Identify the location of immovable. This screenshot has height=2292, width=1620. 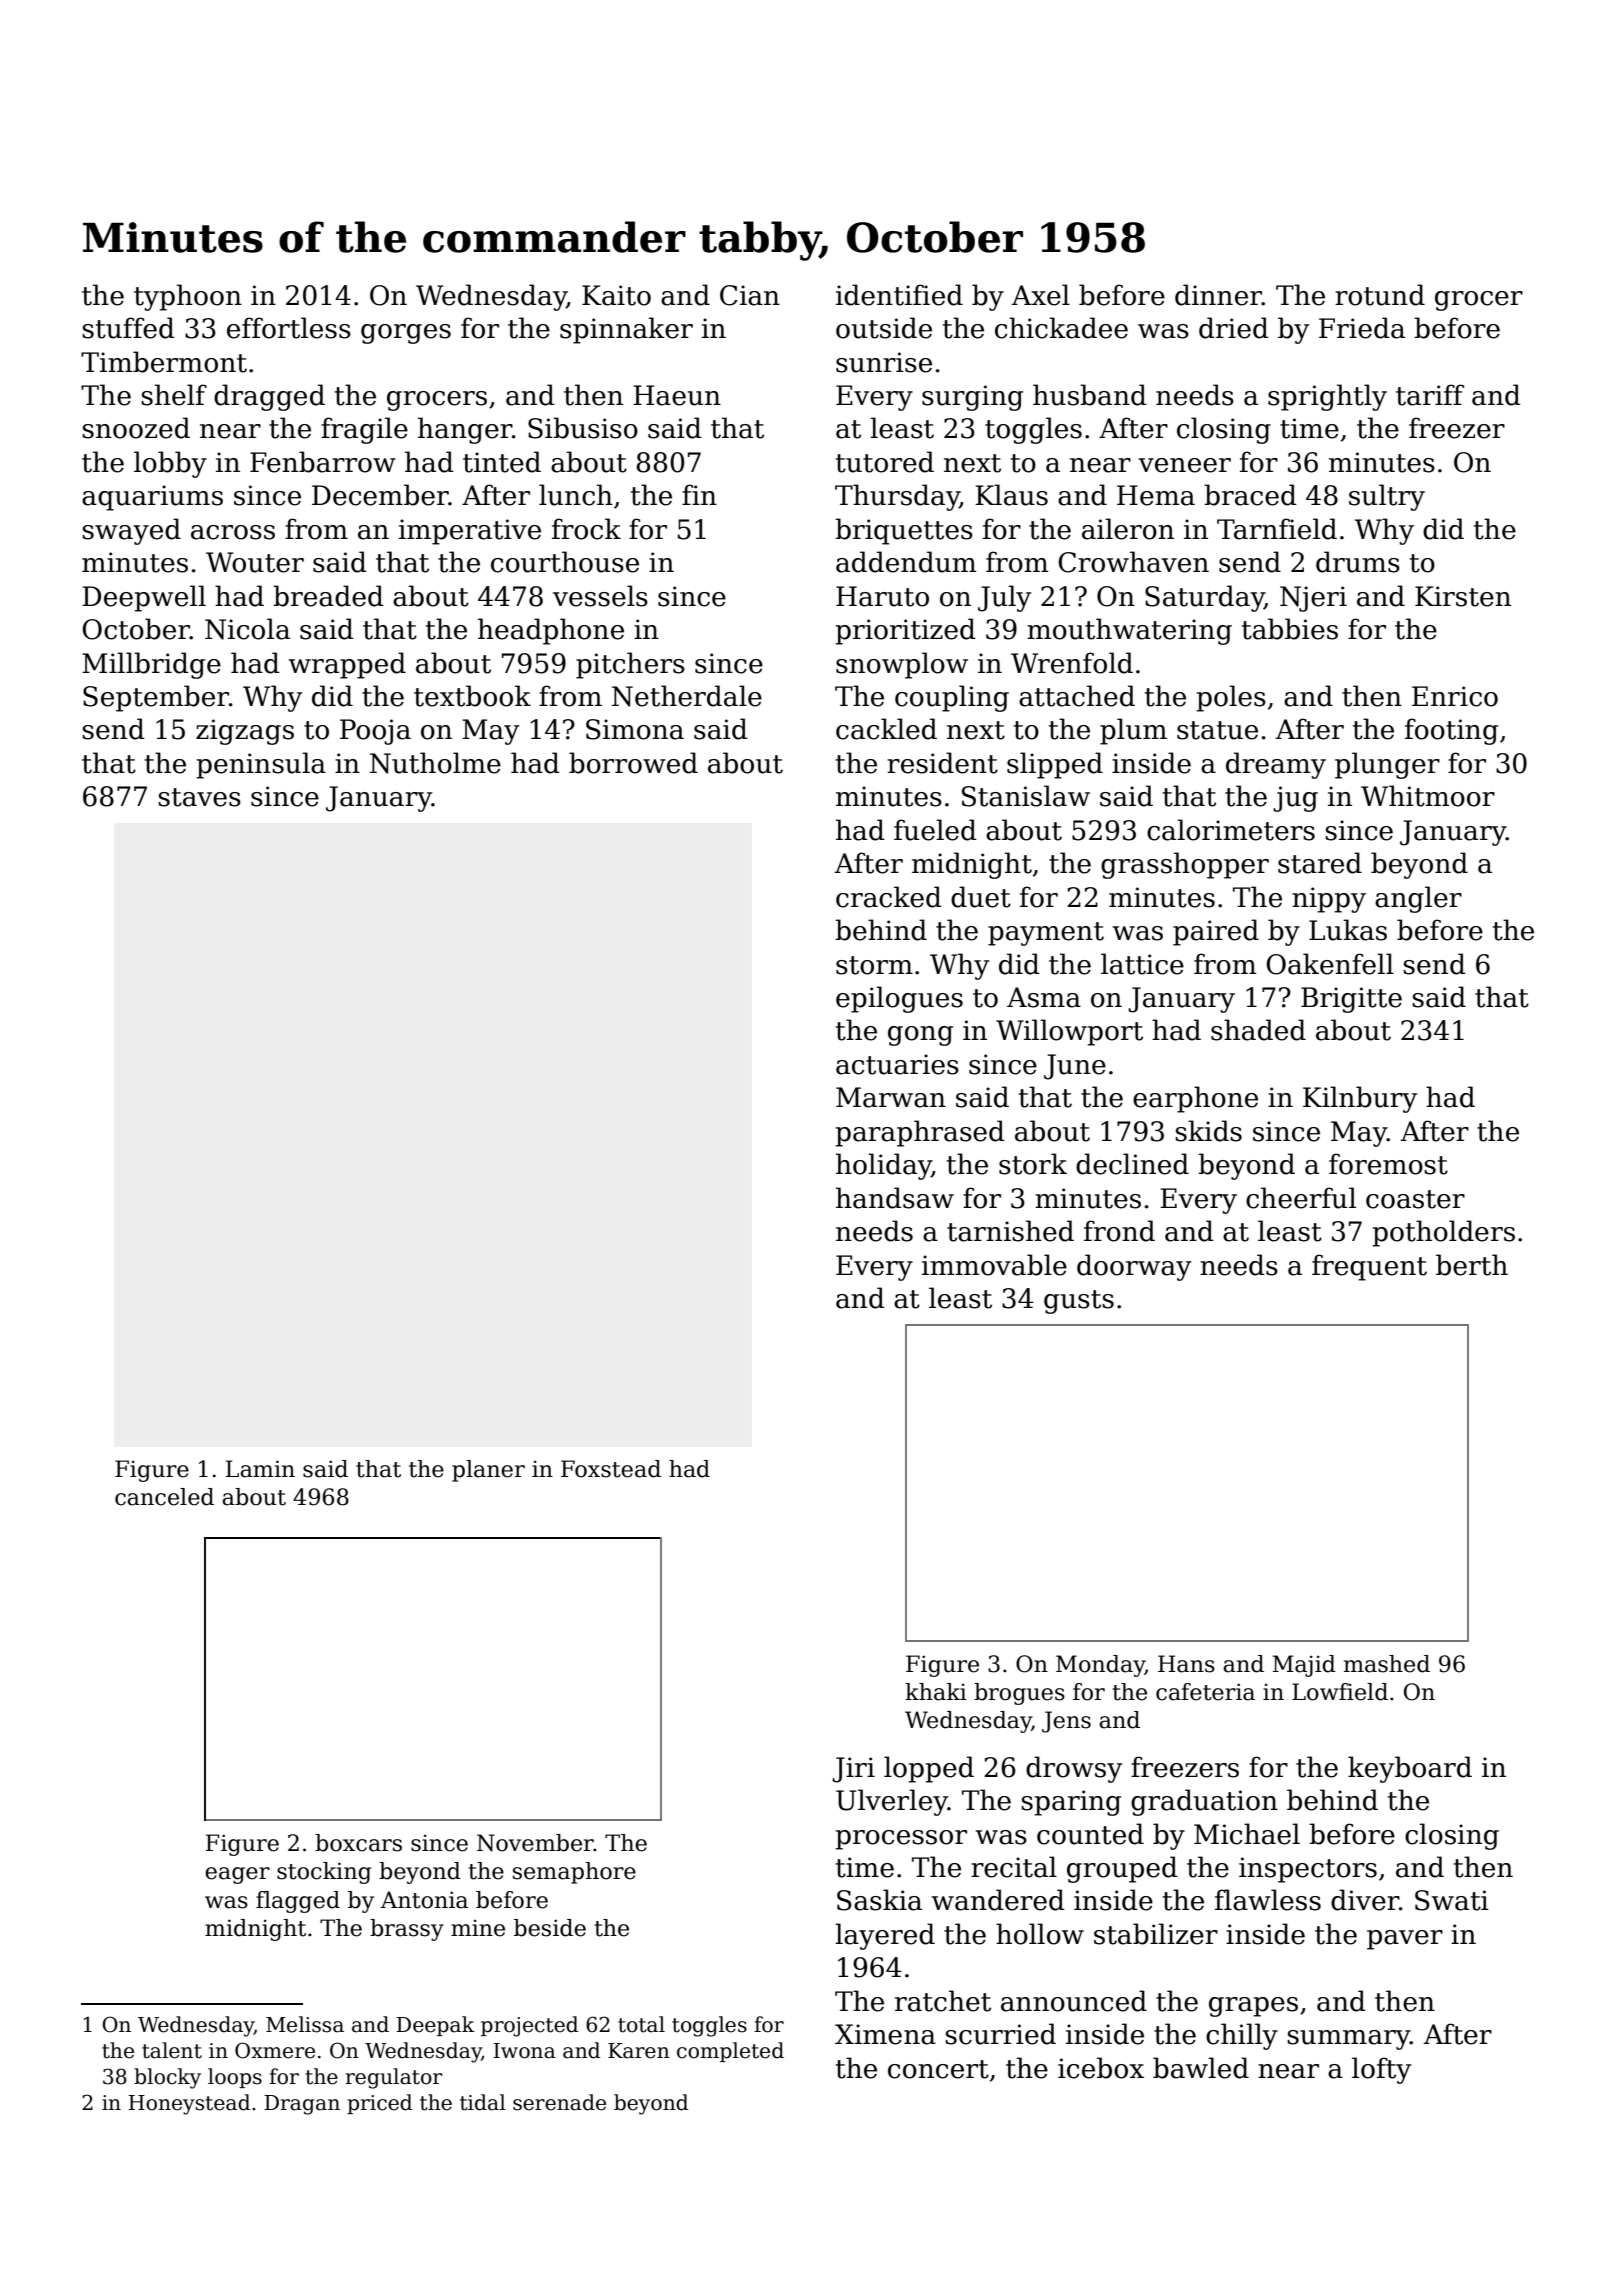
(994, 1265).
